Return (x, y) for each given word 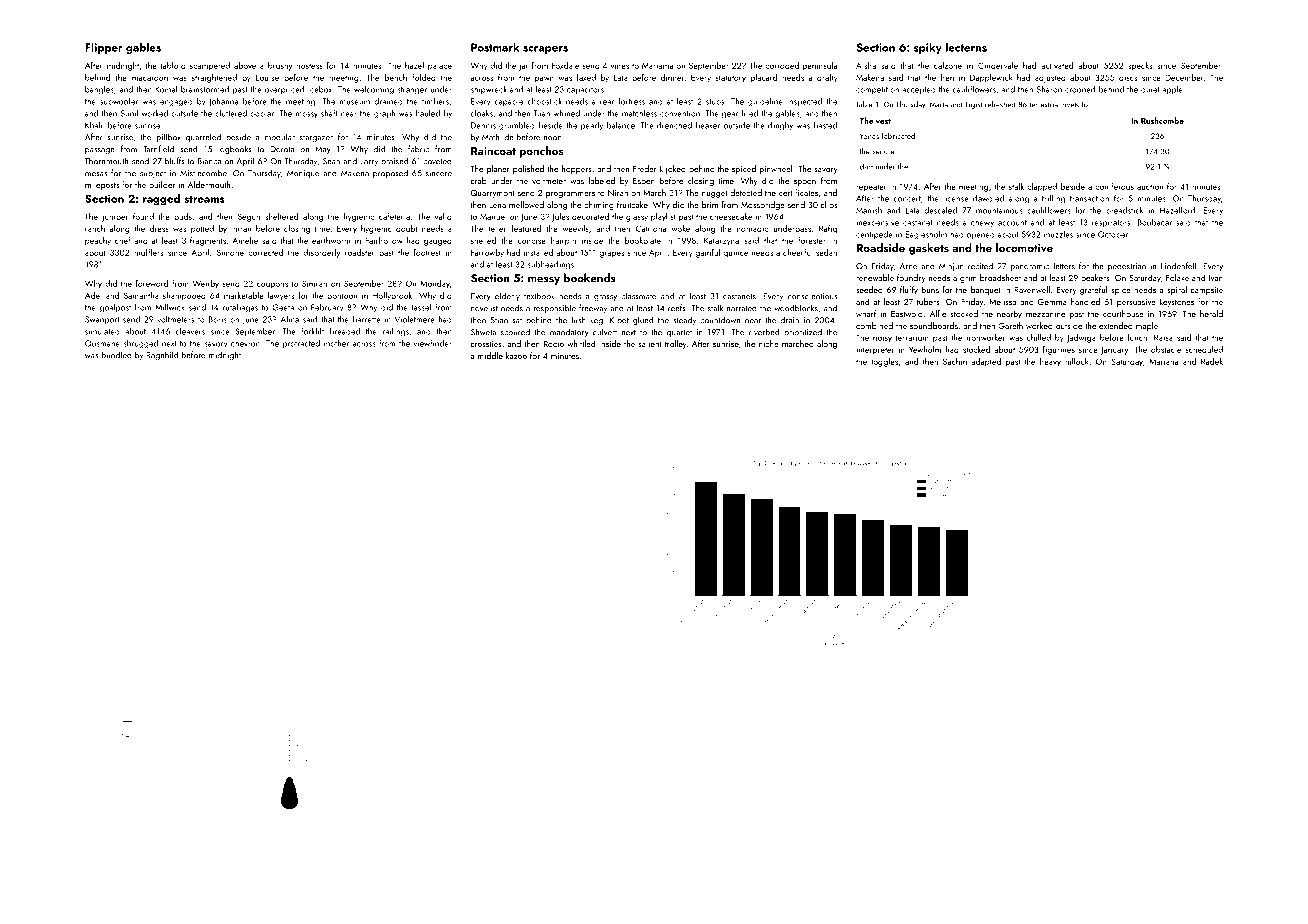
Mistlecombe (203, 173)
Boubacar (1155, 222)
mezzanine (1045, 314)
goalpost (115, 308)
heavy (1050, 362)
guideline (765, 102)
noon (553, 138)
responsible (555, 308)
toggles (884, 362)
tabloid (173, 65)
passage (100, 151)
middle (490, 355)
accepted (919, 90)
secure (883, 152)
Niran (618, 193)
